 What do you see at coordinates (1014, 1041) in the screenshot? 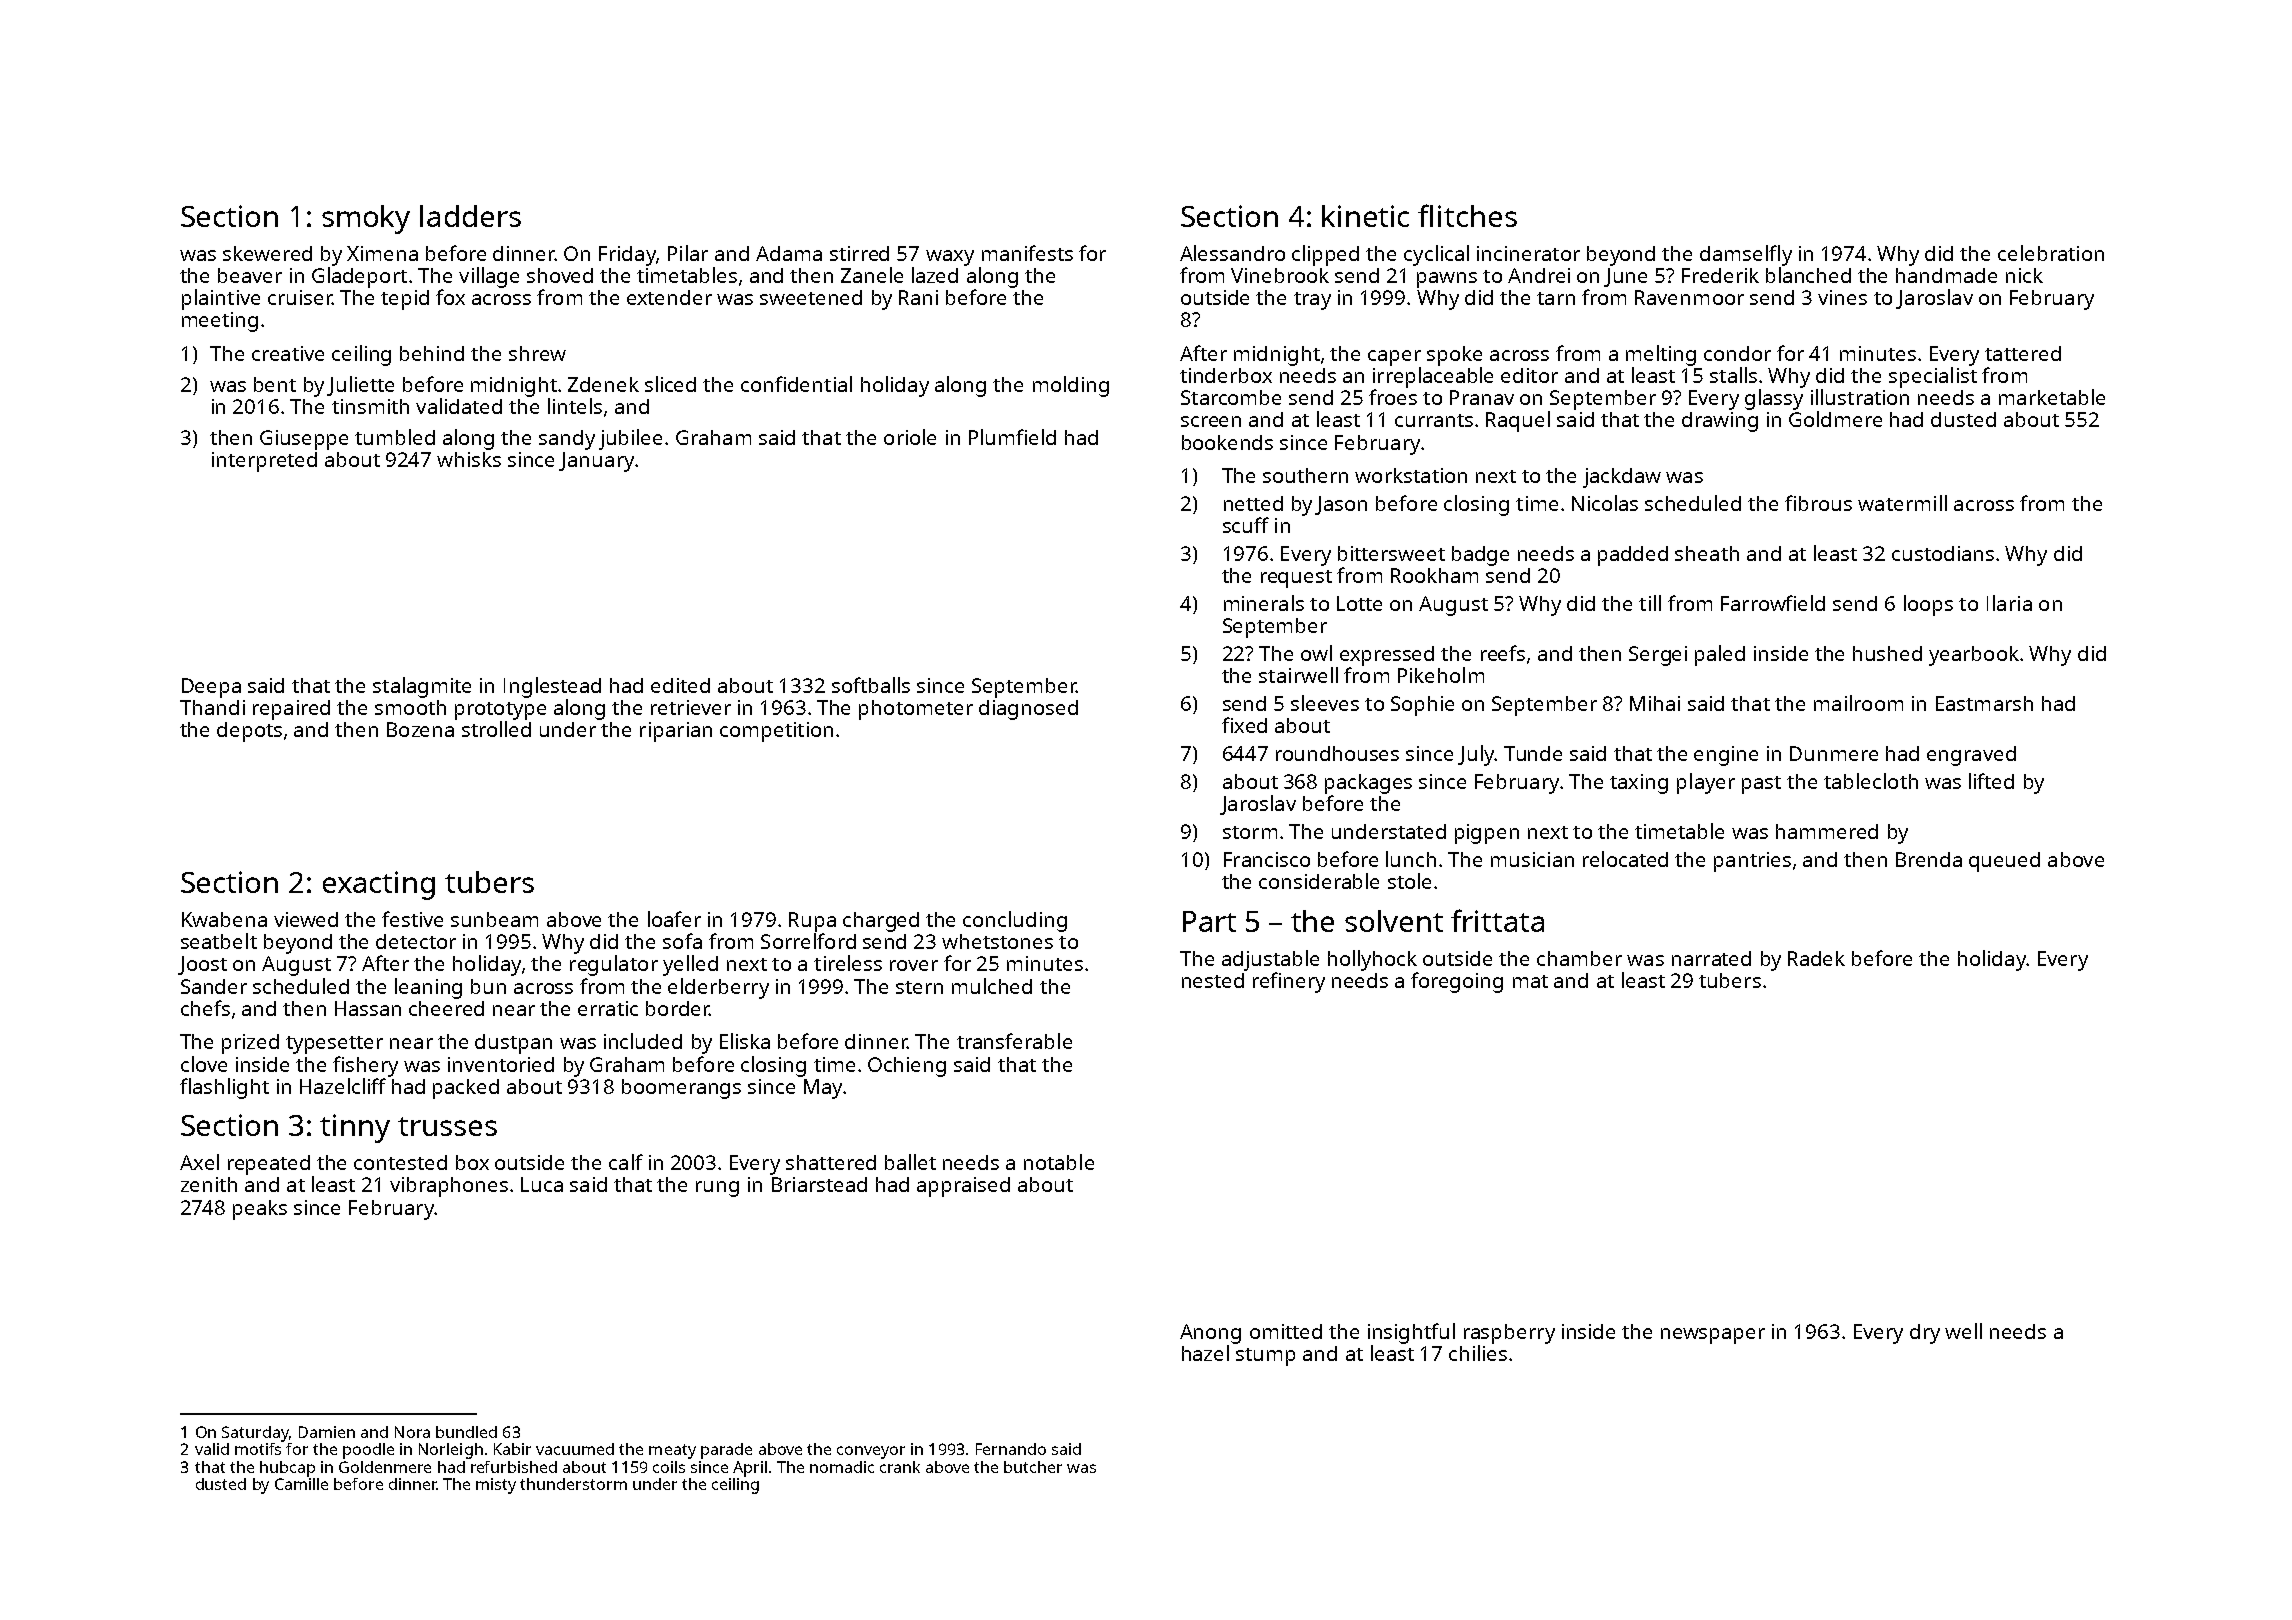
I see `transferable` at bounding box center [1014, 1041].
